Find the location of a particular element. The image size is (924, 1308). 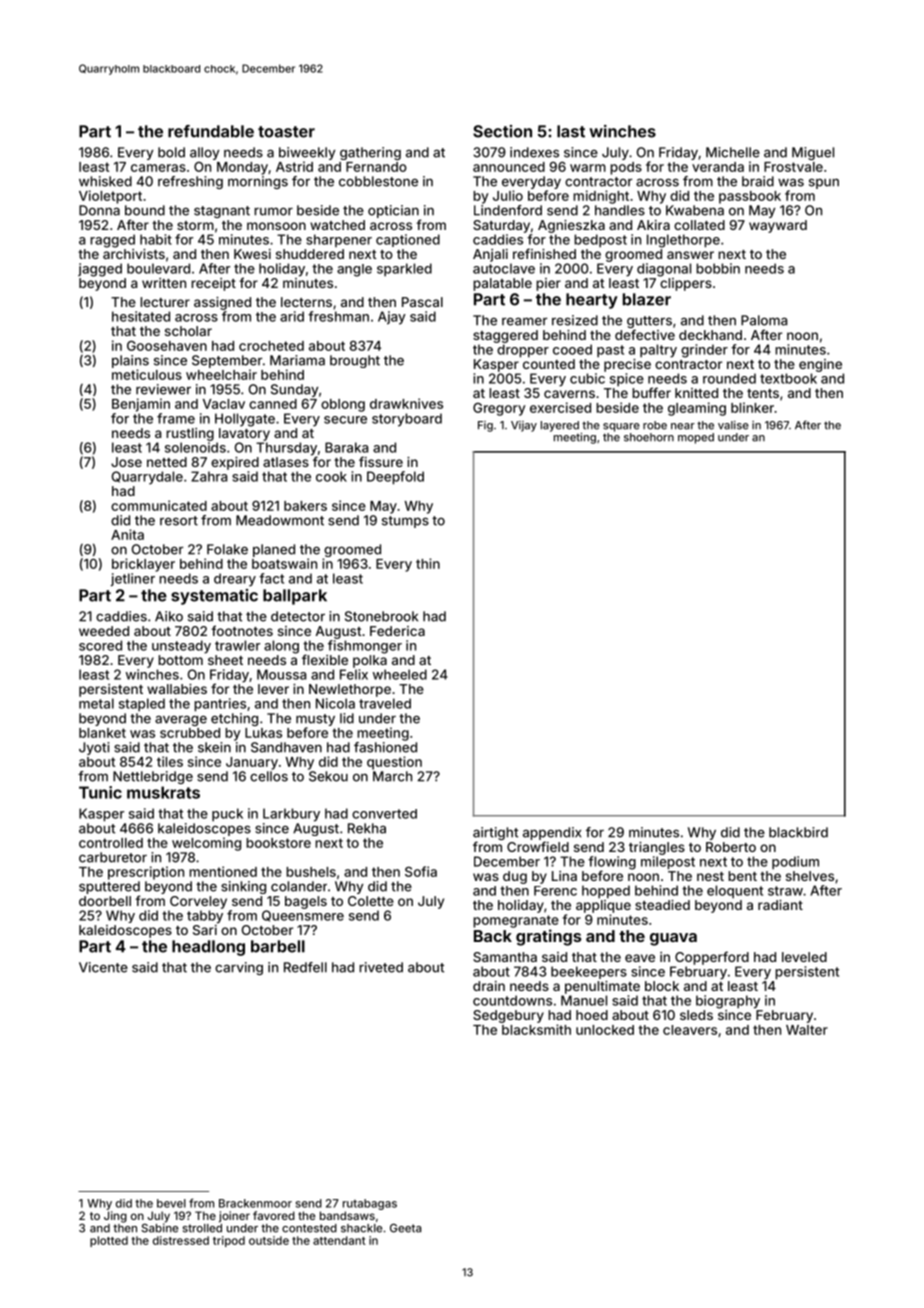

bevel is located at coordinates (171, 1203).
